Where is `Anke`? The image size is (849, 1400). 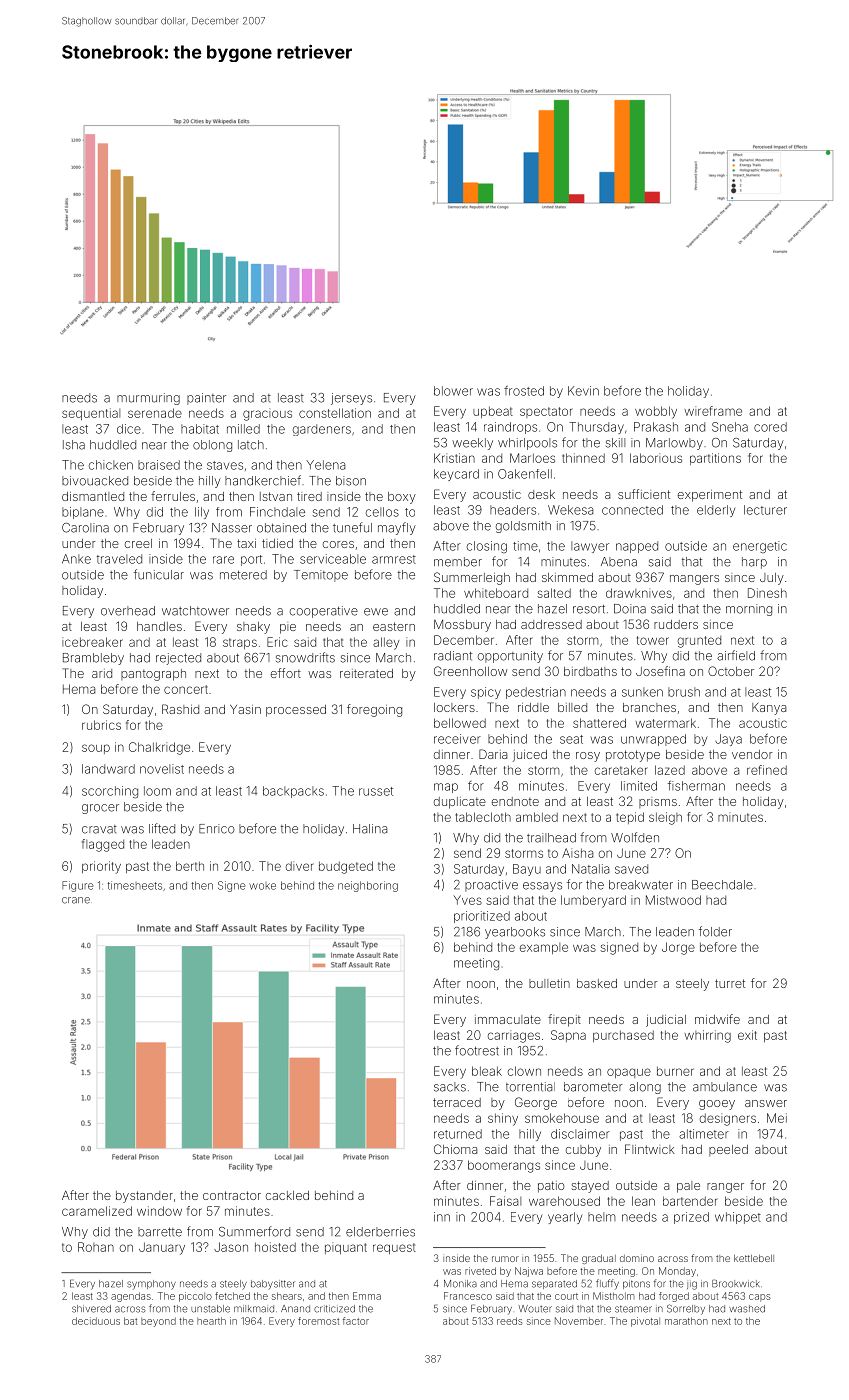
Anke is located at coordinates (76, 559).
